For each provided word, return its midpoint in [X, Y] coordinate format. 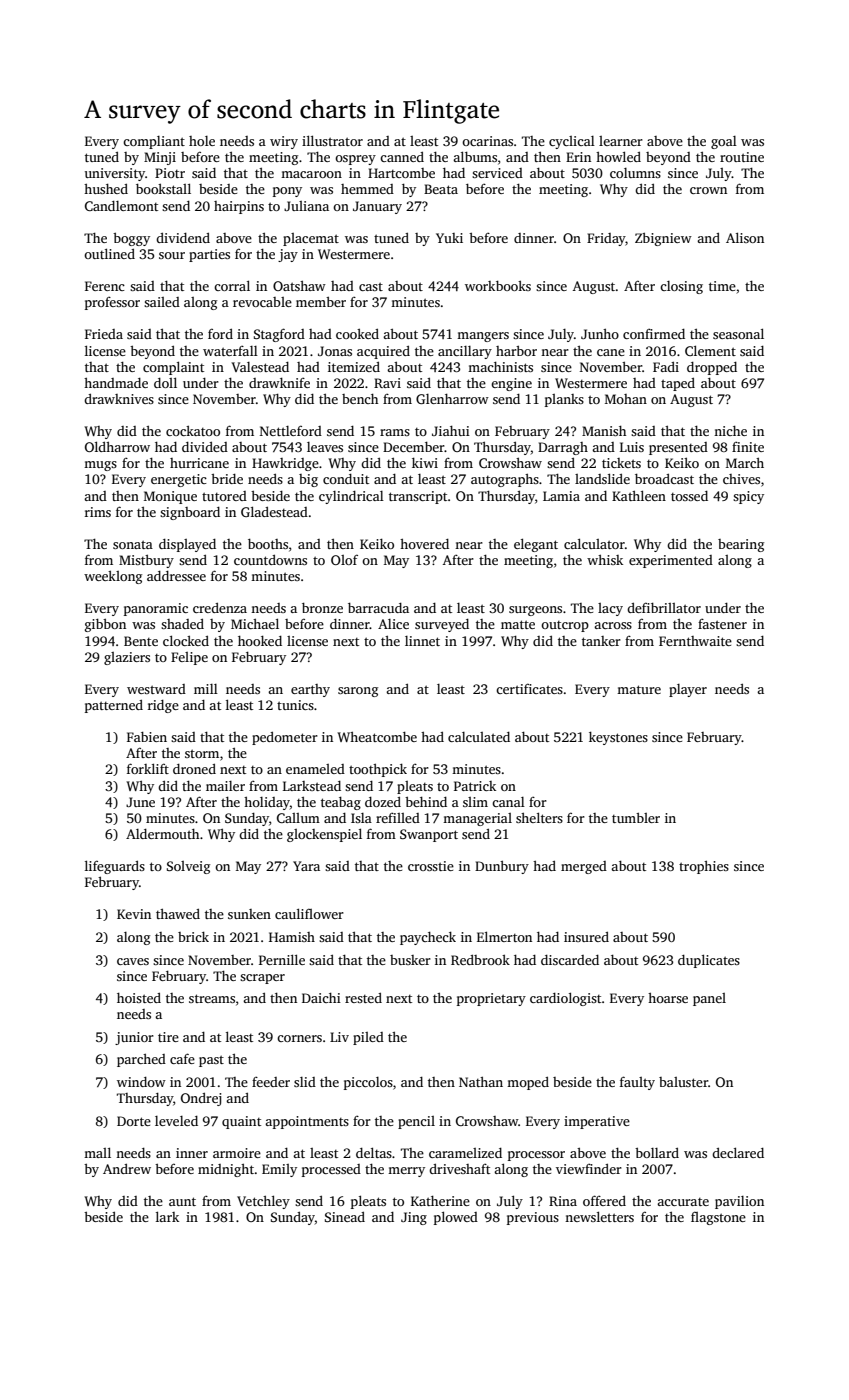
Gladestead [274, 511]
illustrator [332, 140]
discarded [570, 960]
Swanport [429, 835]
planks [564, 400]
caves [133, 961]
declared [738, 1152]
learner [621, 141]
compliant [154, 142]
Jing [414, 1218]
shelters [539, 817]
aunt [182, 1201]
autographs [505, 480]
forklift [148, 768]
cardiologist [566, 999]
